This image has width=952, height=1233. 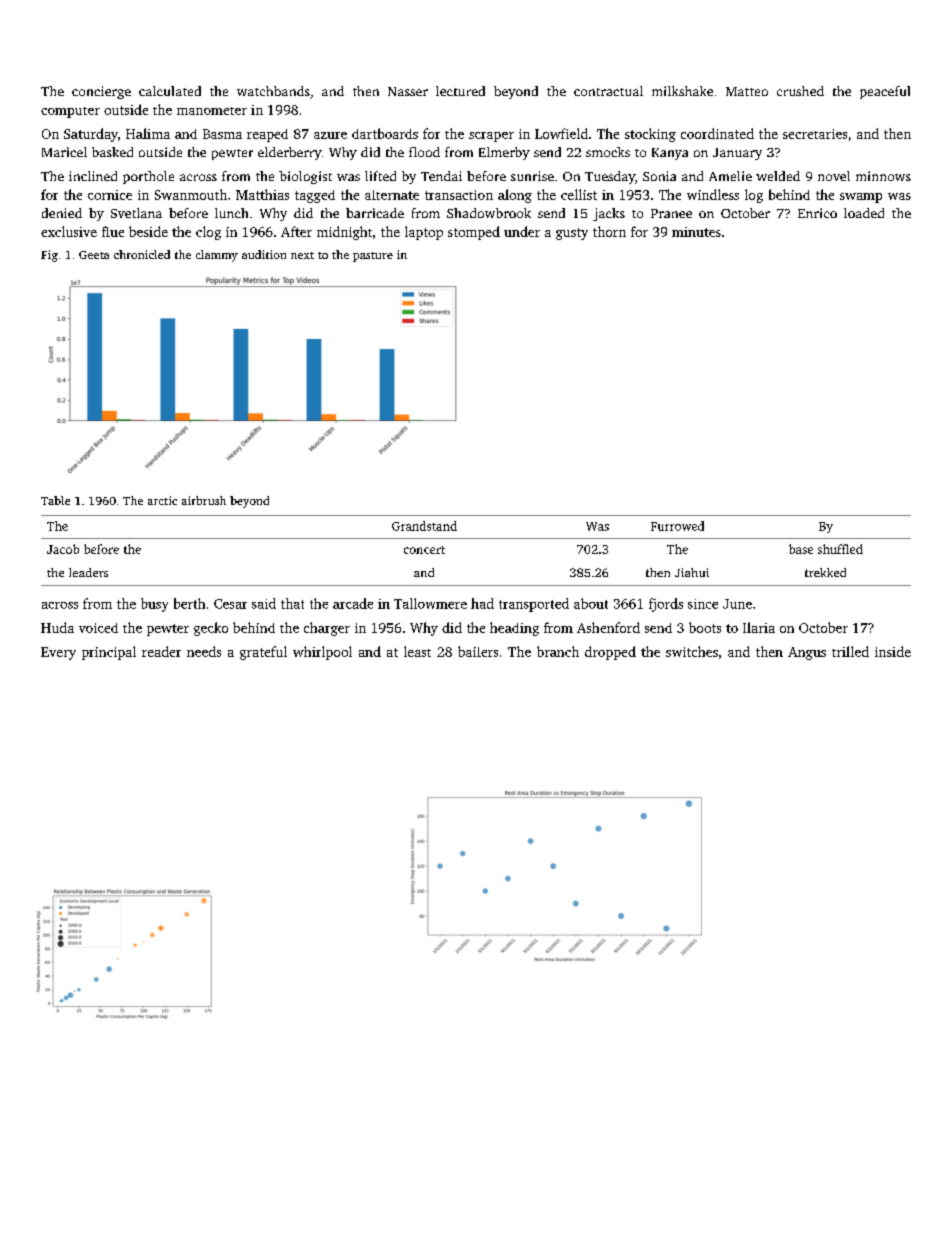 What do you see at coordinates (204, 500) in the image?
I see `airbrush` at bounding box center [204, 500].
